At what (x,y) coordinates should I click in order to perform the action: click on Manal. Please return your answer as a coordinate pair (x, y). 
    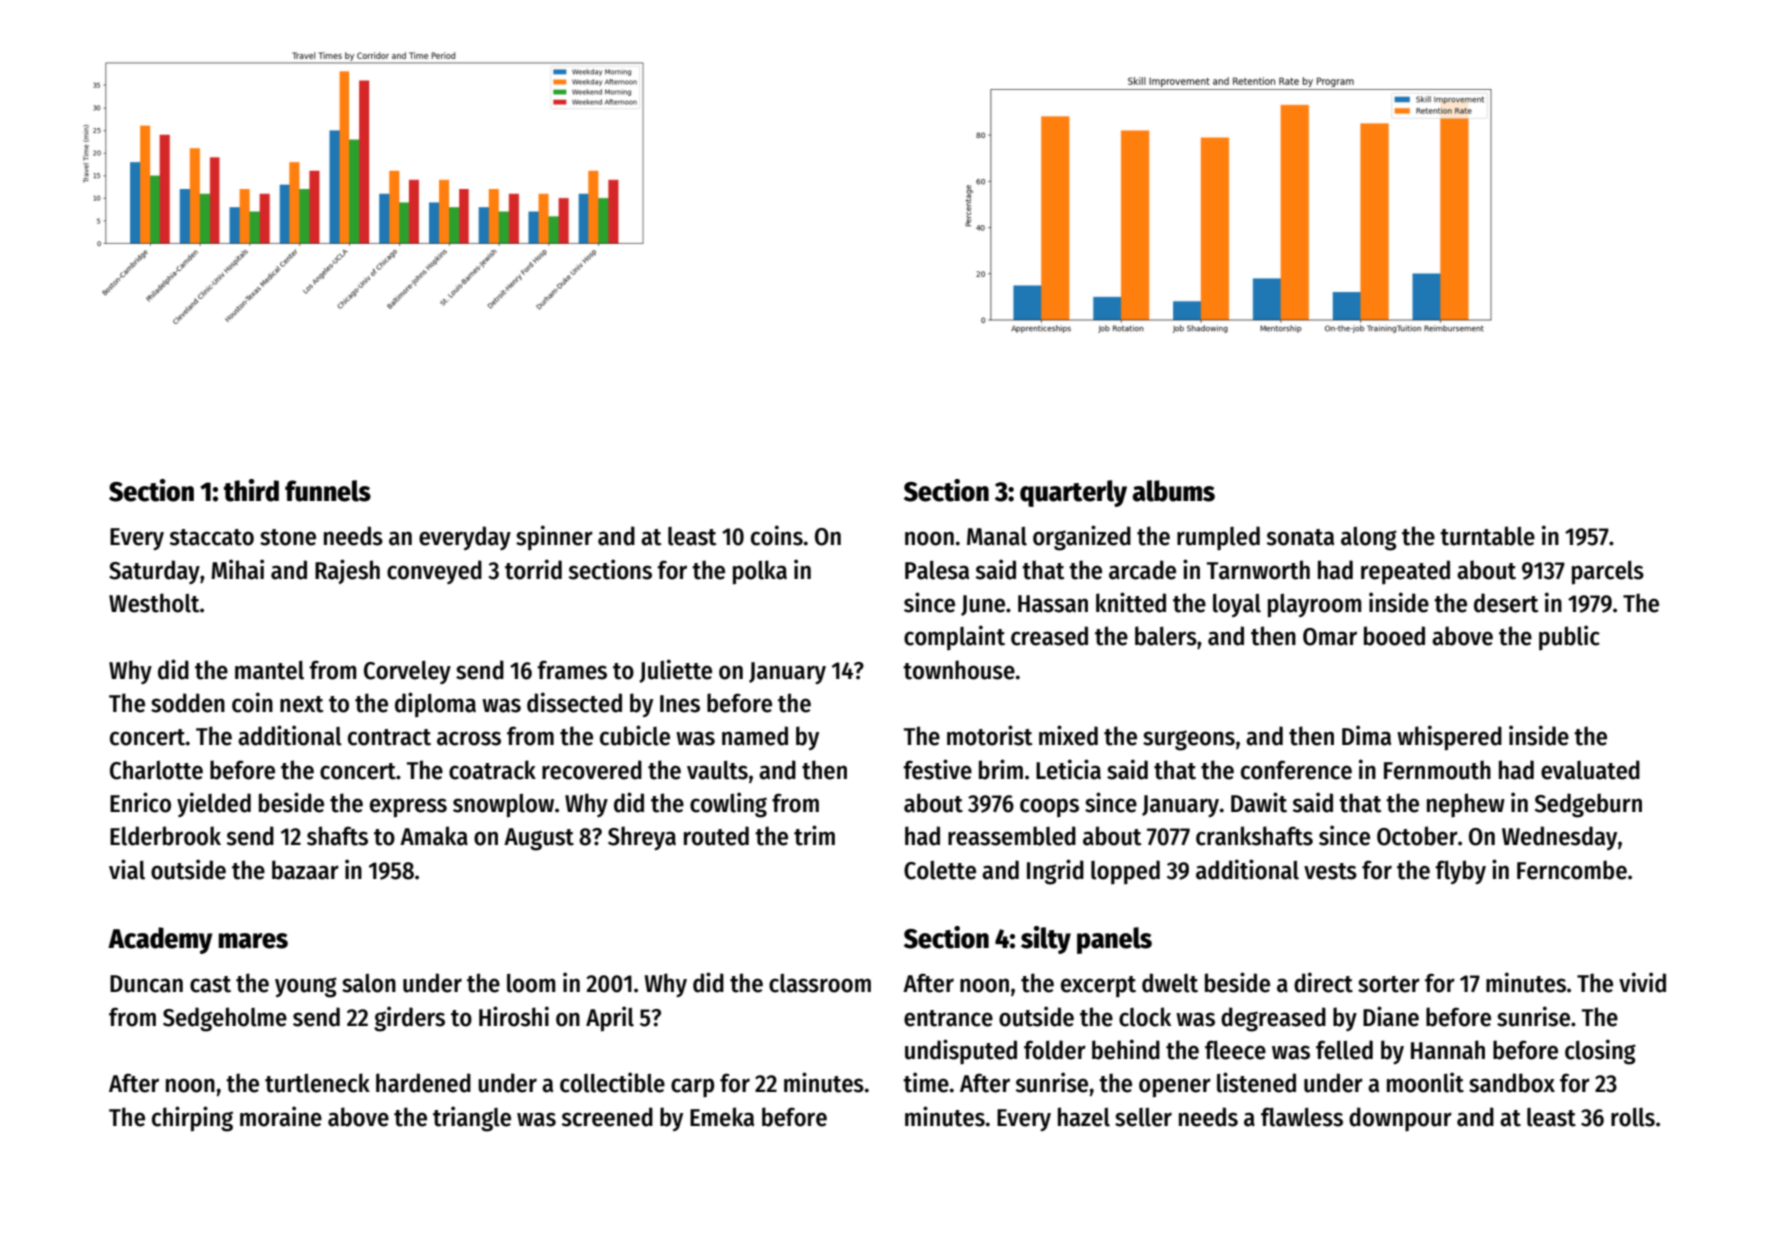
    Looking at the image, I should click on (997, 536).
